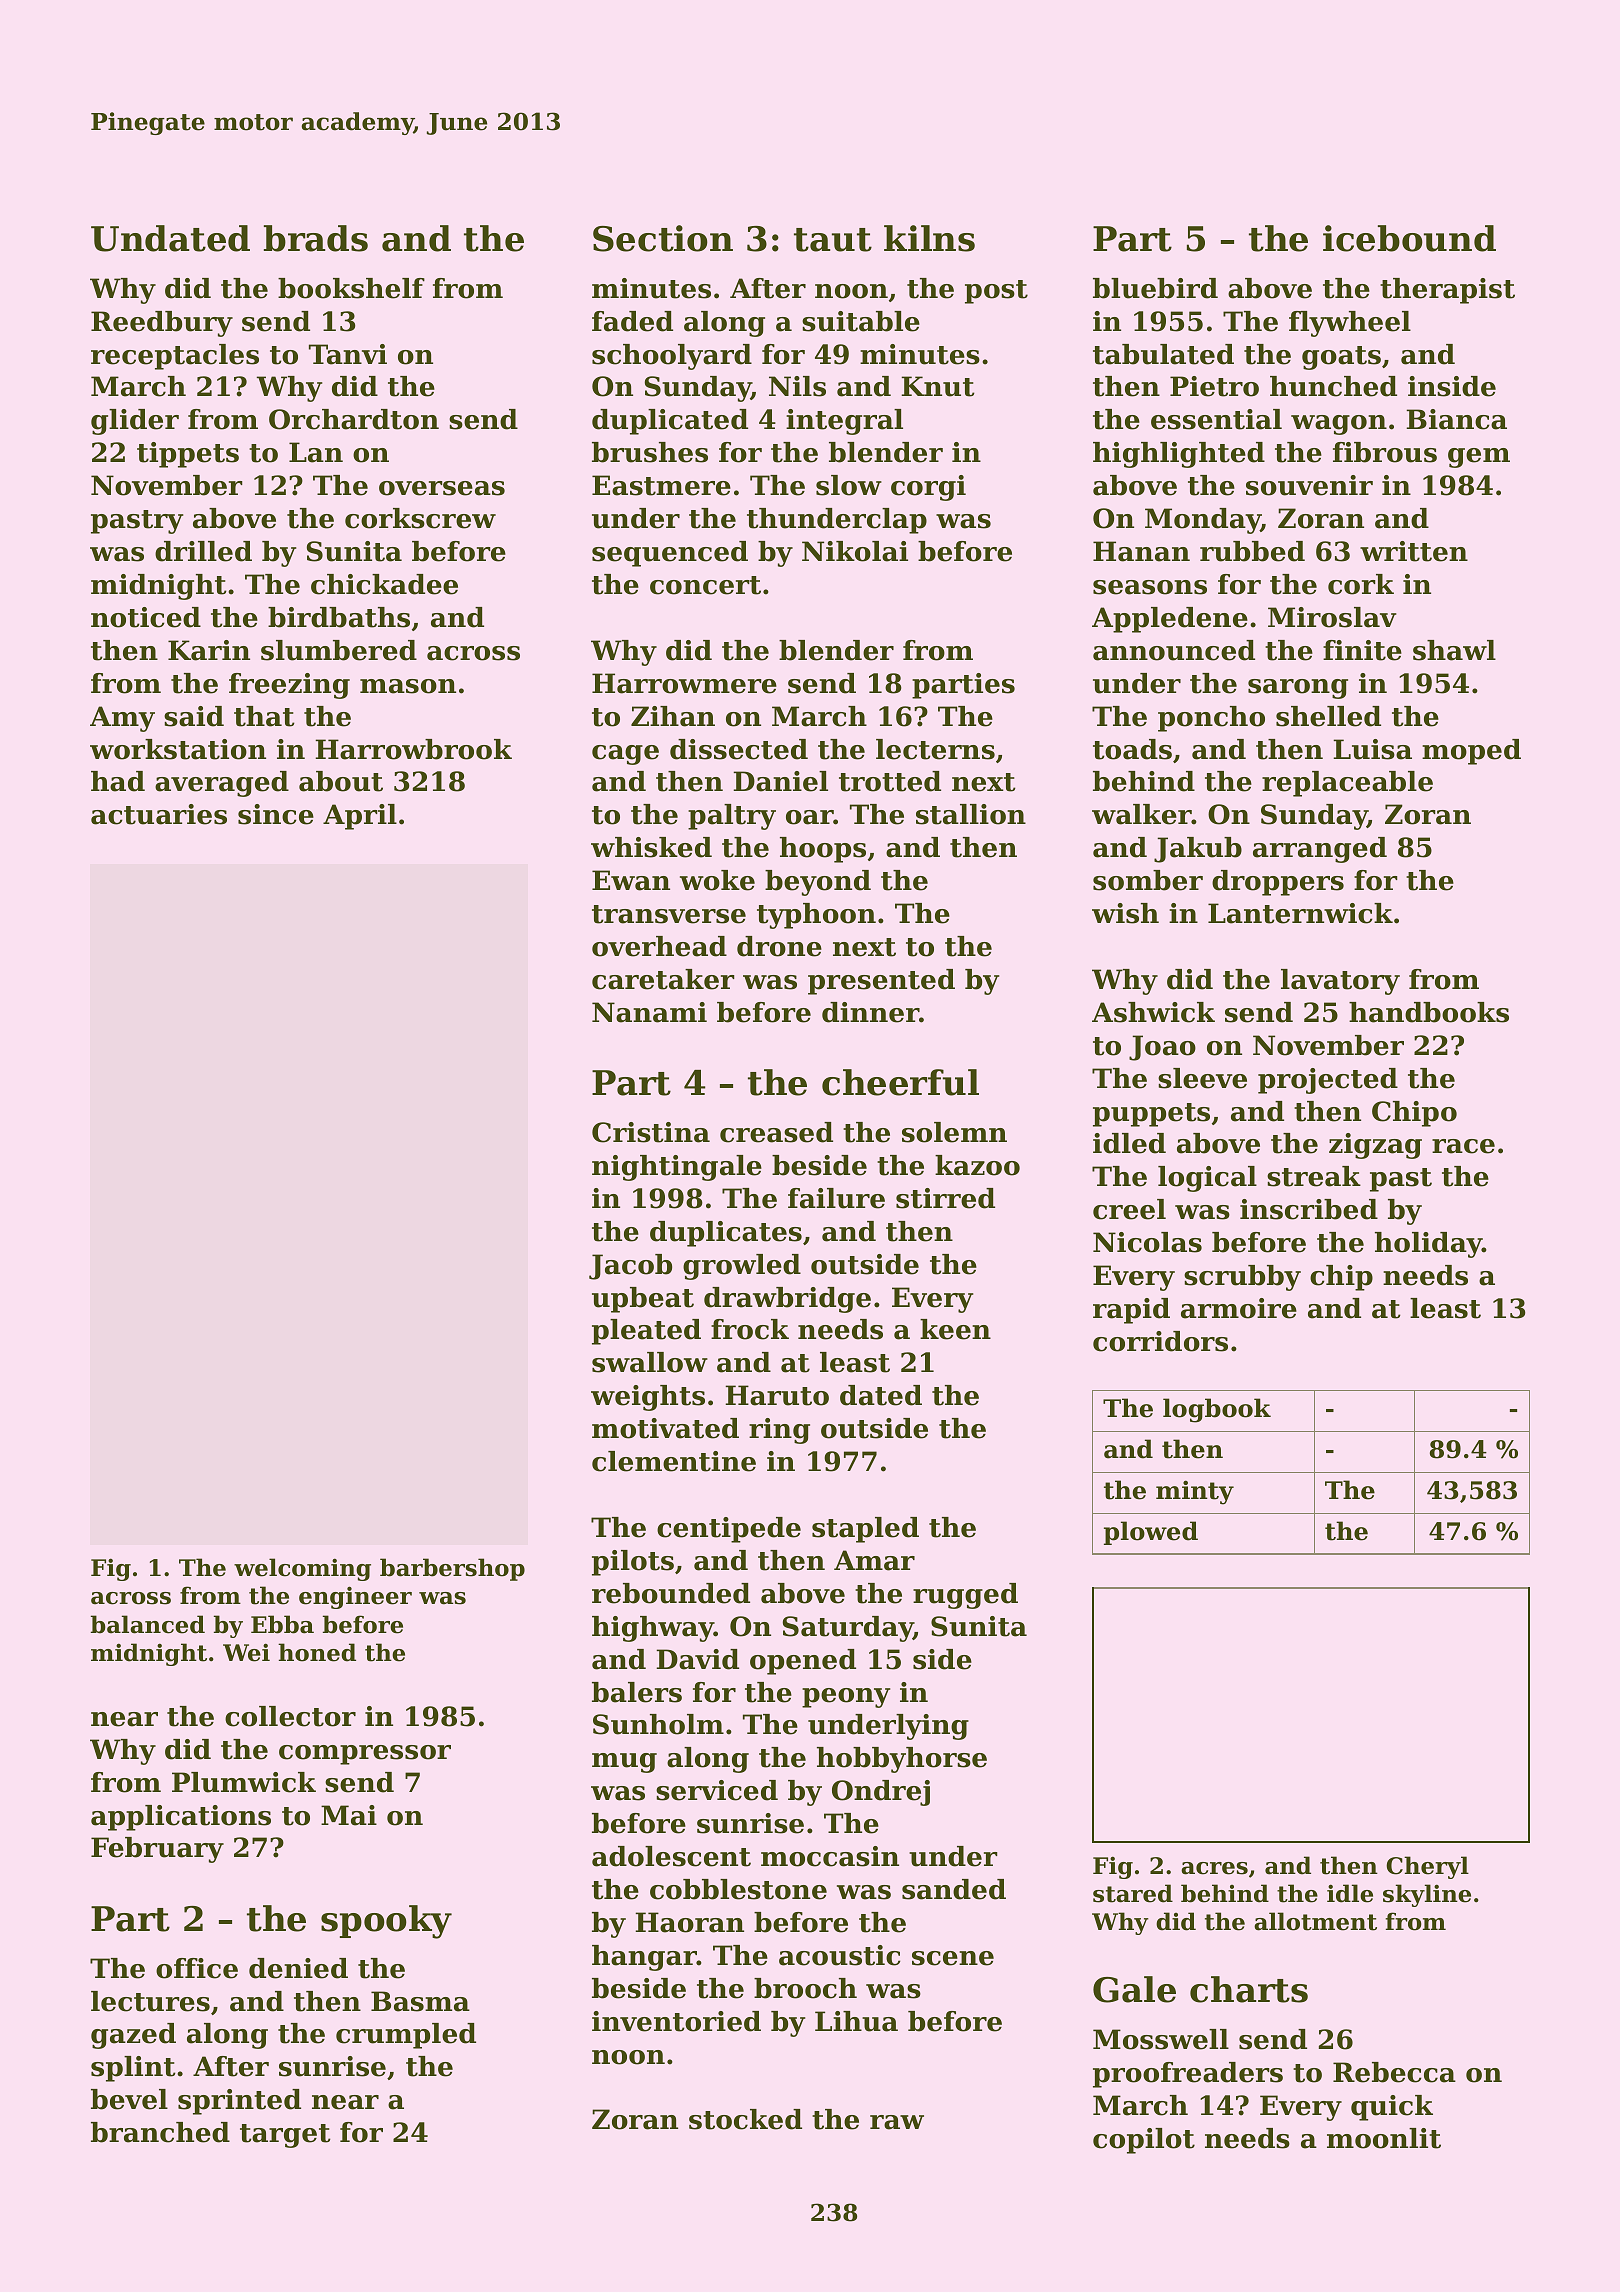 The height and width of the page is (2292, 1620). I want to click on stocked, so click(745, 2119).
